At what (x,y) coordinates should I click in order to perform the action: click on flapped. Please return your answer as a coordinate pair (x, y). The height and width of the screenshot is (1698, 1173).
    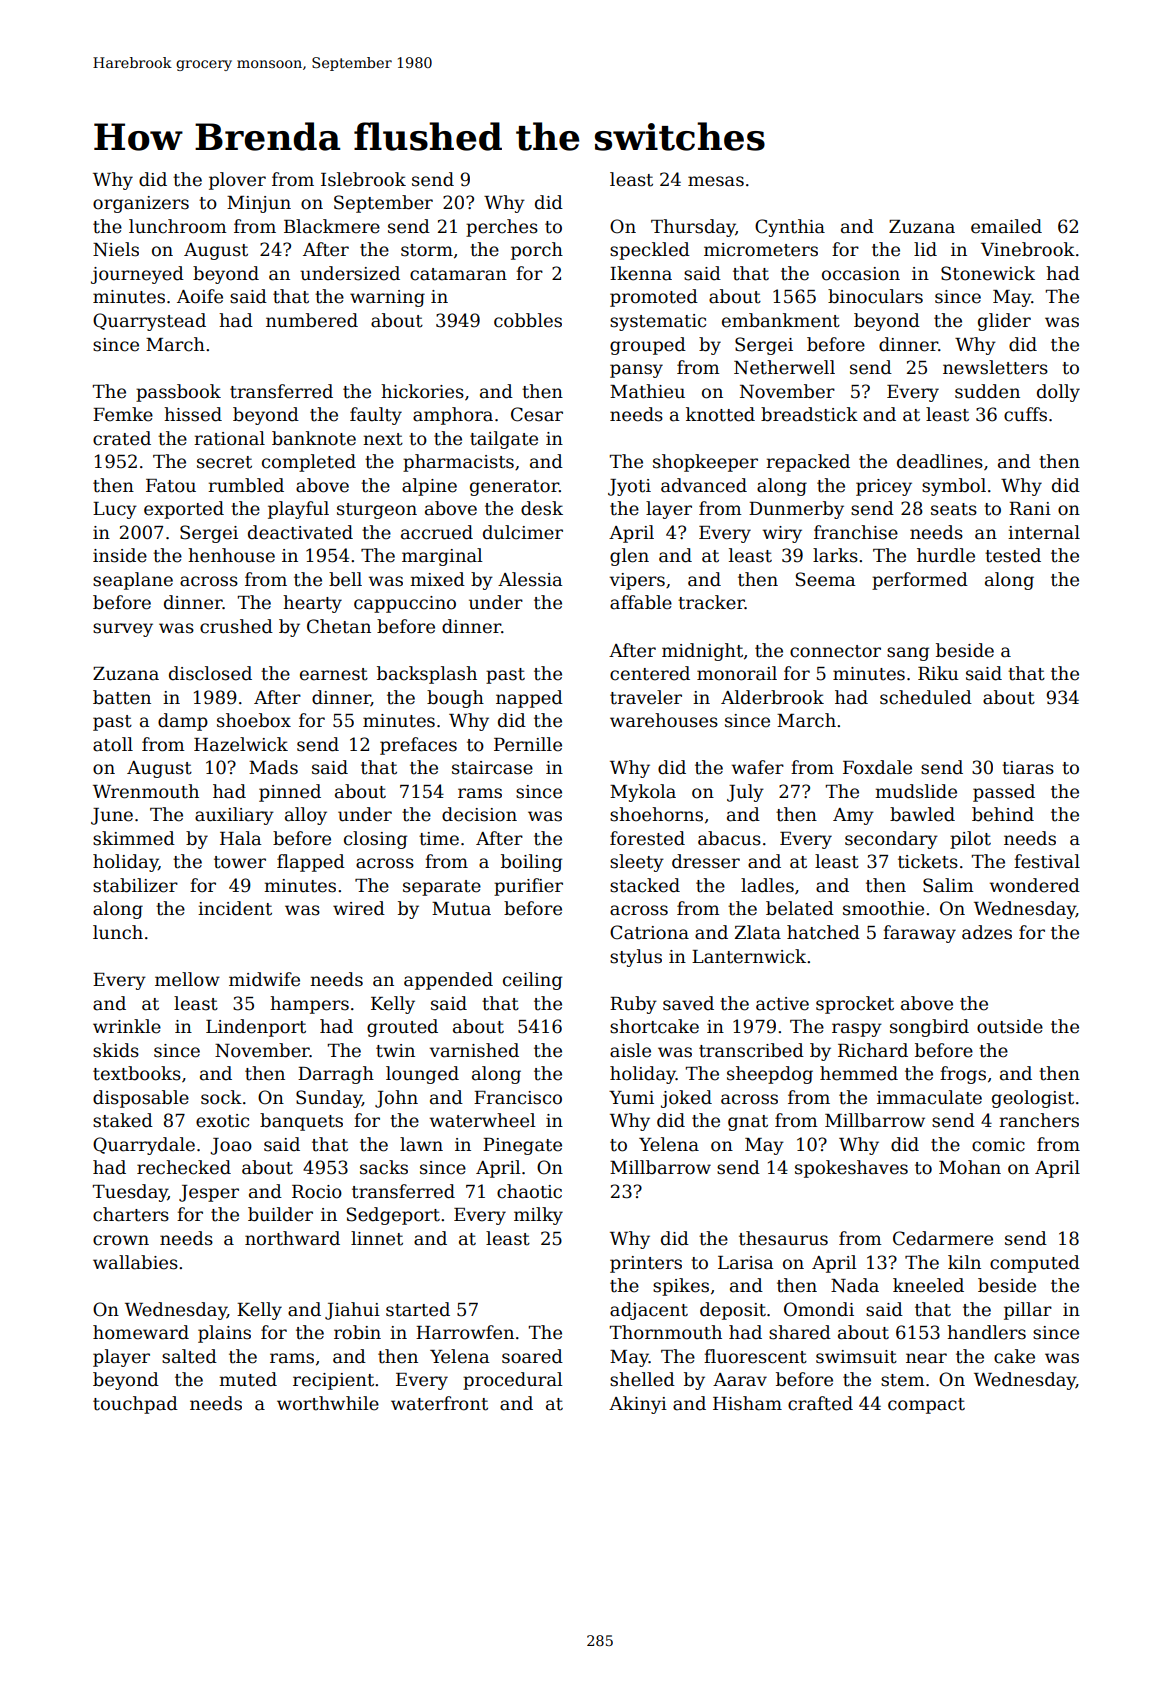
    Looking at the image, I should click on (311, 863).
